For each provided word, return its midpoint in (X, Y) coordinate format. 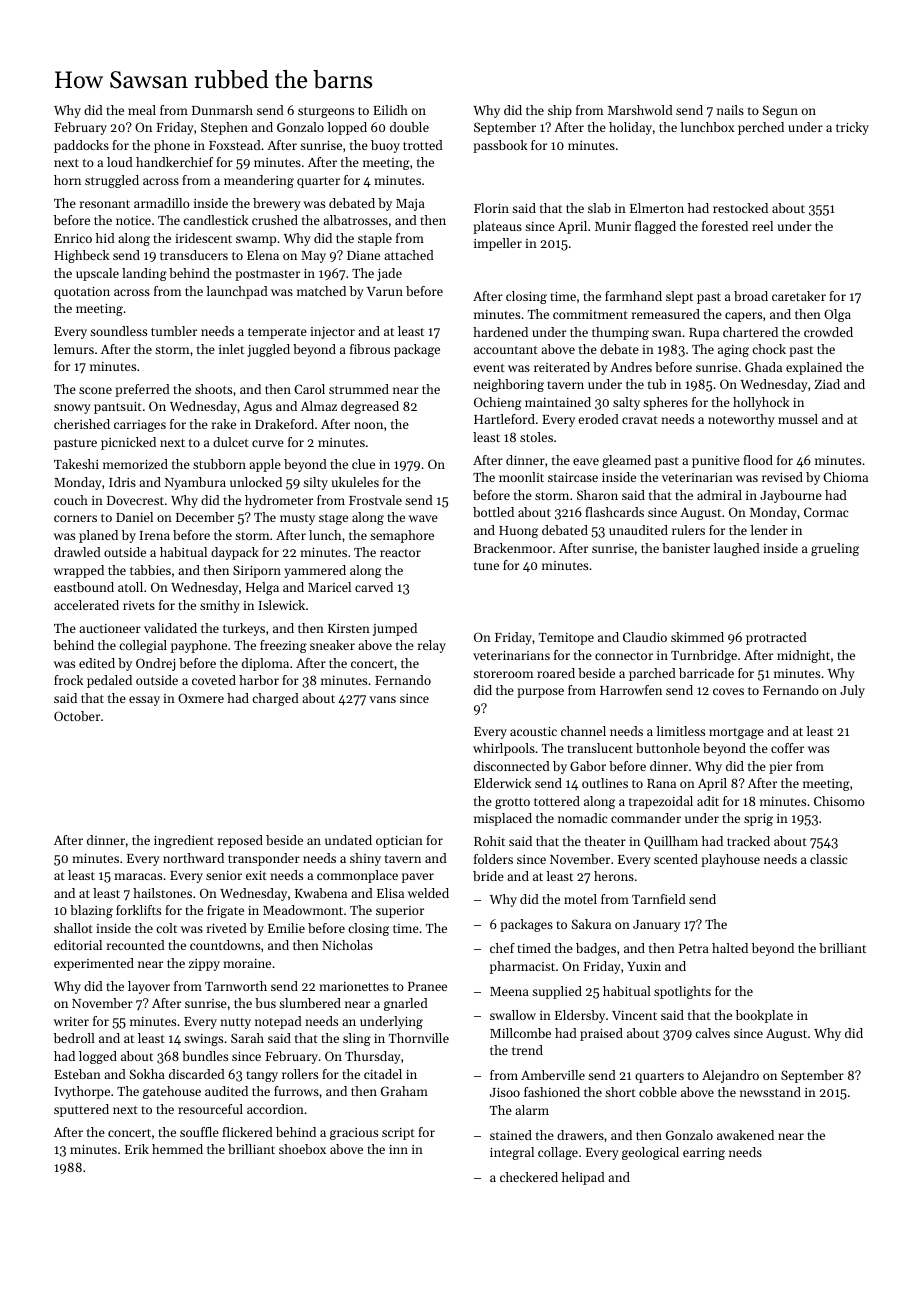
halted (730, 948)
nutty (235, 1023)
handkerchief (174, 162)
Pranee (427, 986)
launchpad (237, 292)
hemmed (177, 1149)
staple (375, 239)
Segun (780, 111)
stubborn (219, 464)
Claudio (645, 637)
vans (382, 699)
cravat (640, 420)
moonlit (521, 477)
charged (275, 699)
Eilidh (390, 110)
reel (762, 226)
